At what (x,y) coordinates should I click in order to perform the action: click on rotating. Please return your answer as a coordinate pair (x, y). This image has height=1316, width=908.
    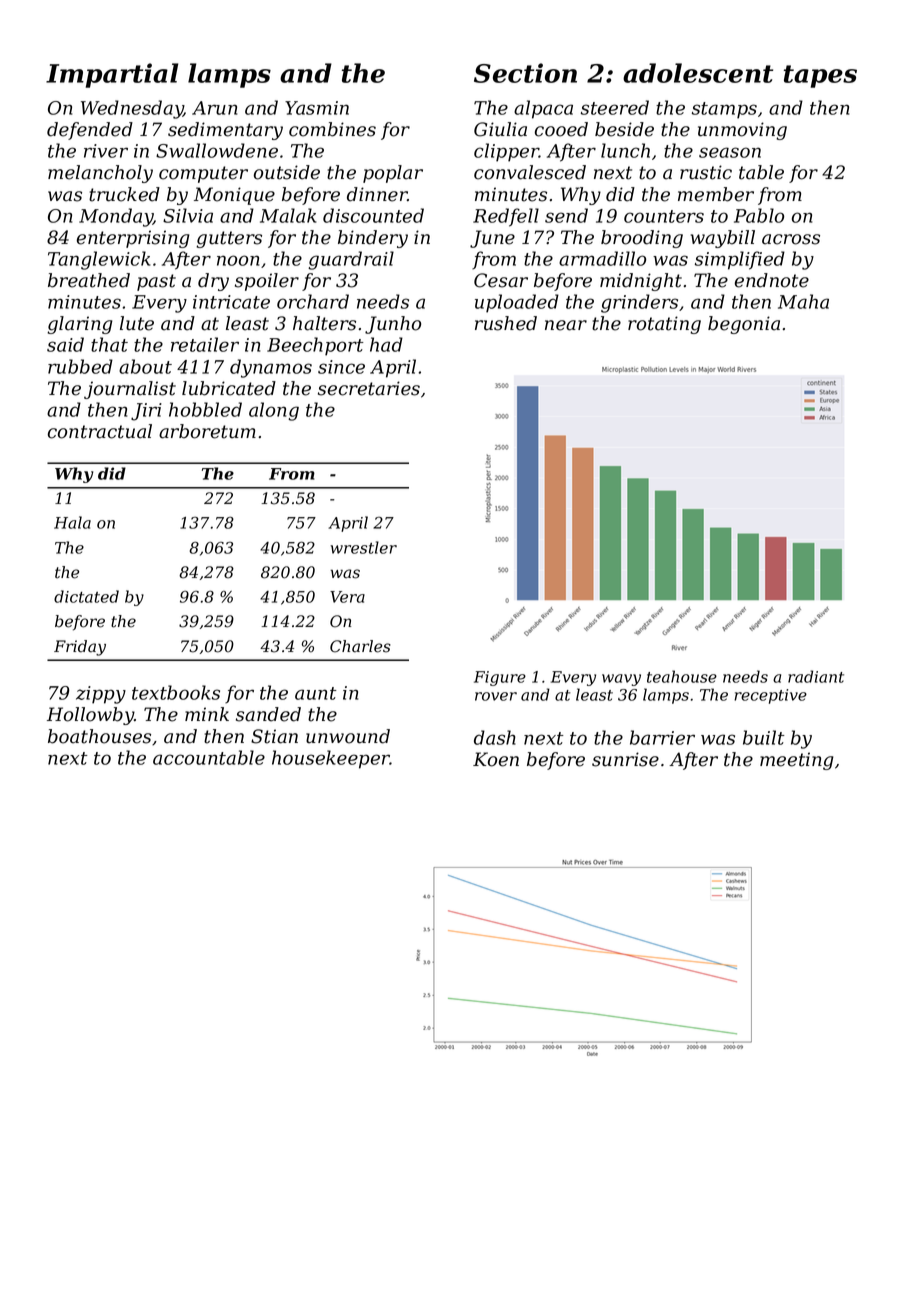
    Looking at the image, I should click on (664, 325).
